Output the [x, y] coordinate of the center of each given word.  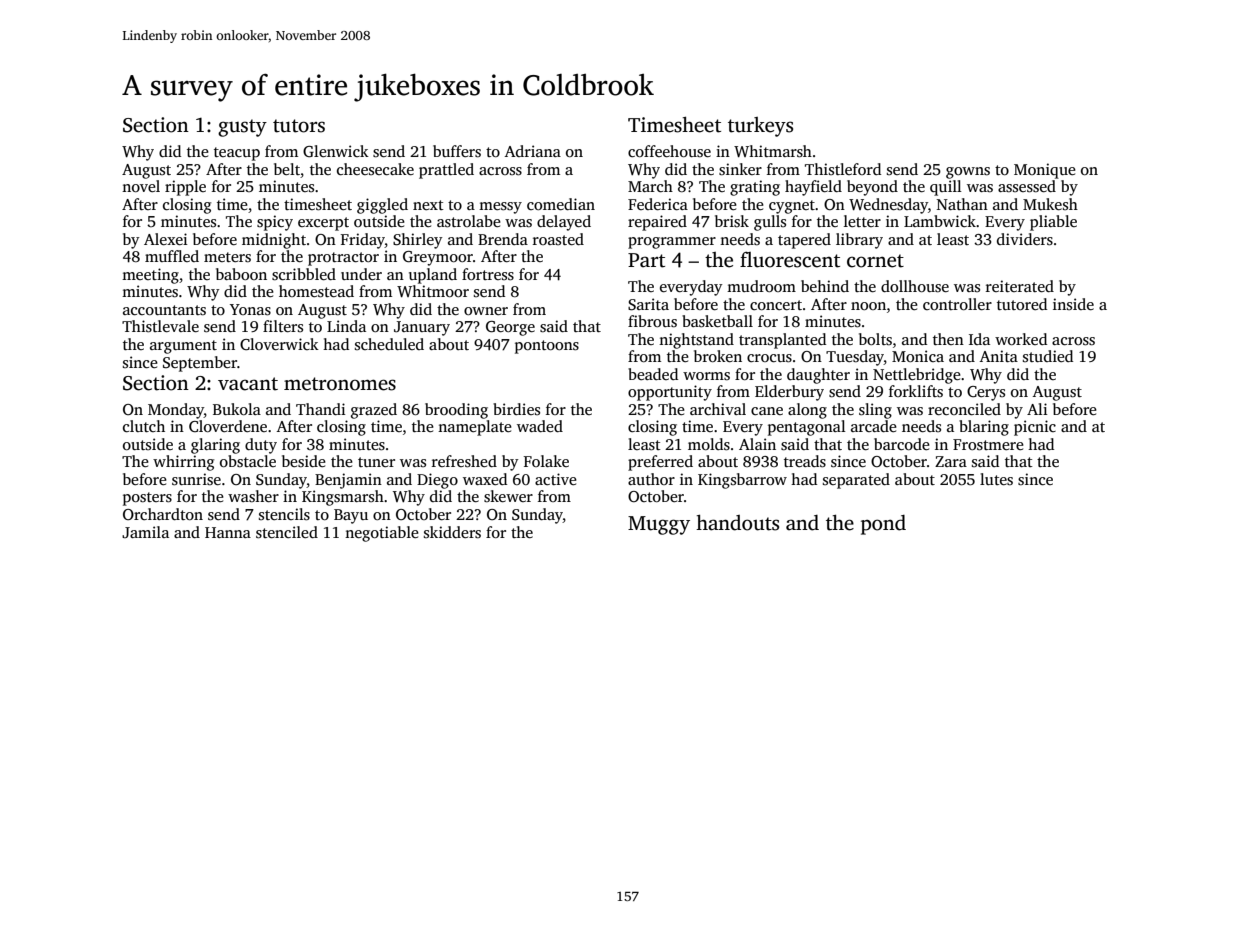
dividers [1025, 239]
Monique [1045, 171]
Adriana [533, 151]
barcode [902, 444]
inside [1073, 304]
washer [253, 496]
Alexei [166, 239]
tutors [299, 126]
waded [540, 426]
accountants [164, 310]
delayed [564, 223]
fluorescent [790, 260]
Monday [176, 411]
